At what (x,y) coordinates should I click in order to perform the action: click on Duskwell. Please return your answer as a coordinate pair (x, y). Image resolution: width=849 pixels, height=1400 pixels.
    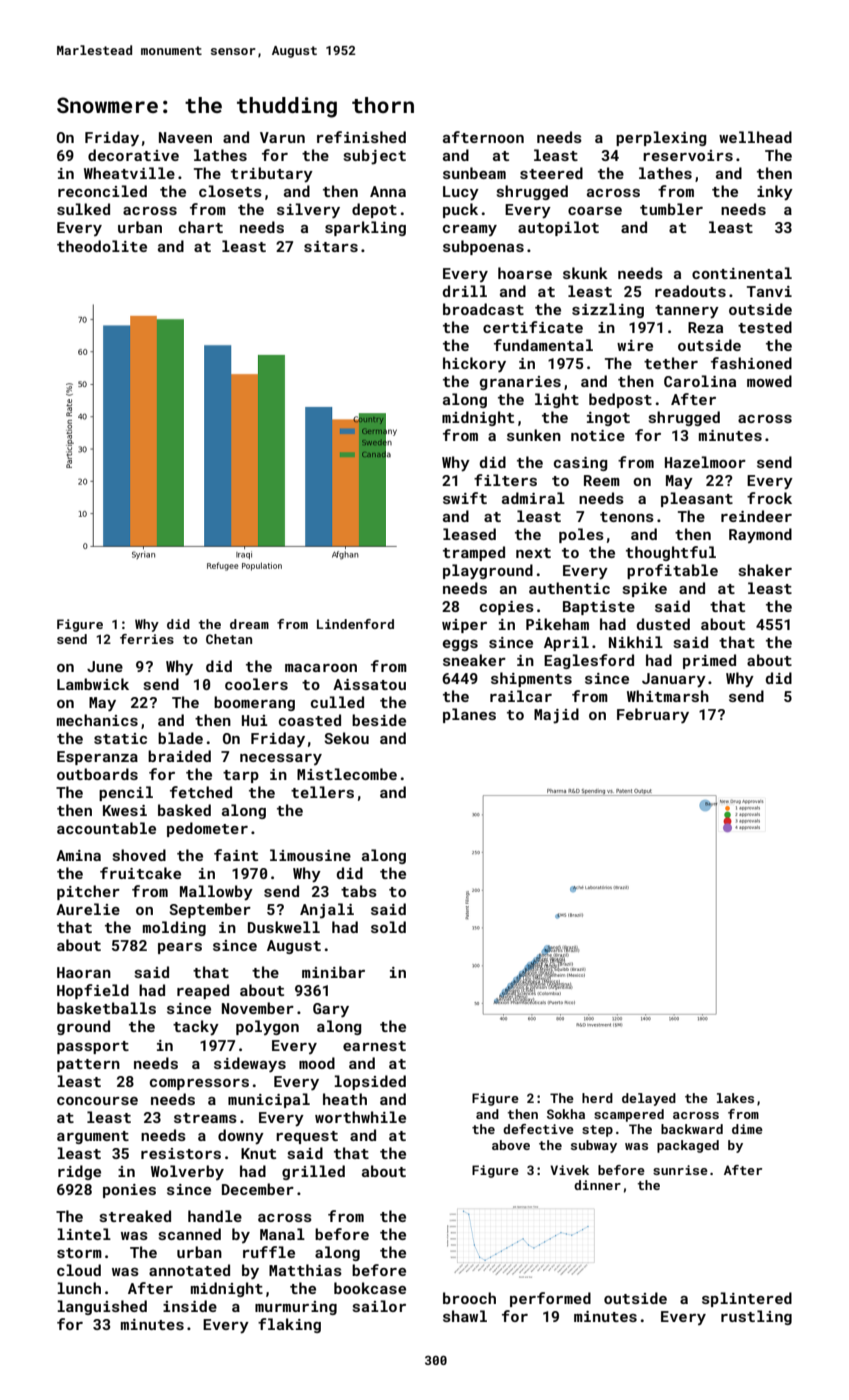
    Looking at the image, I should click on (284, 927).
